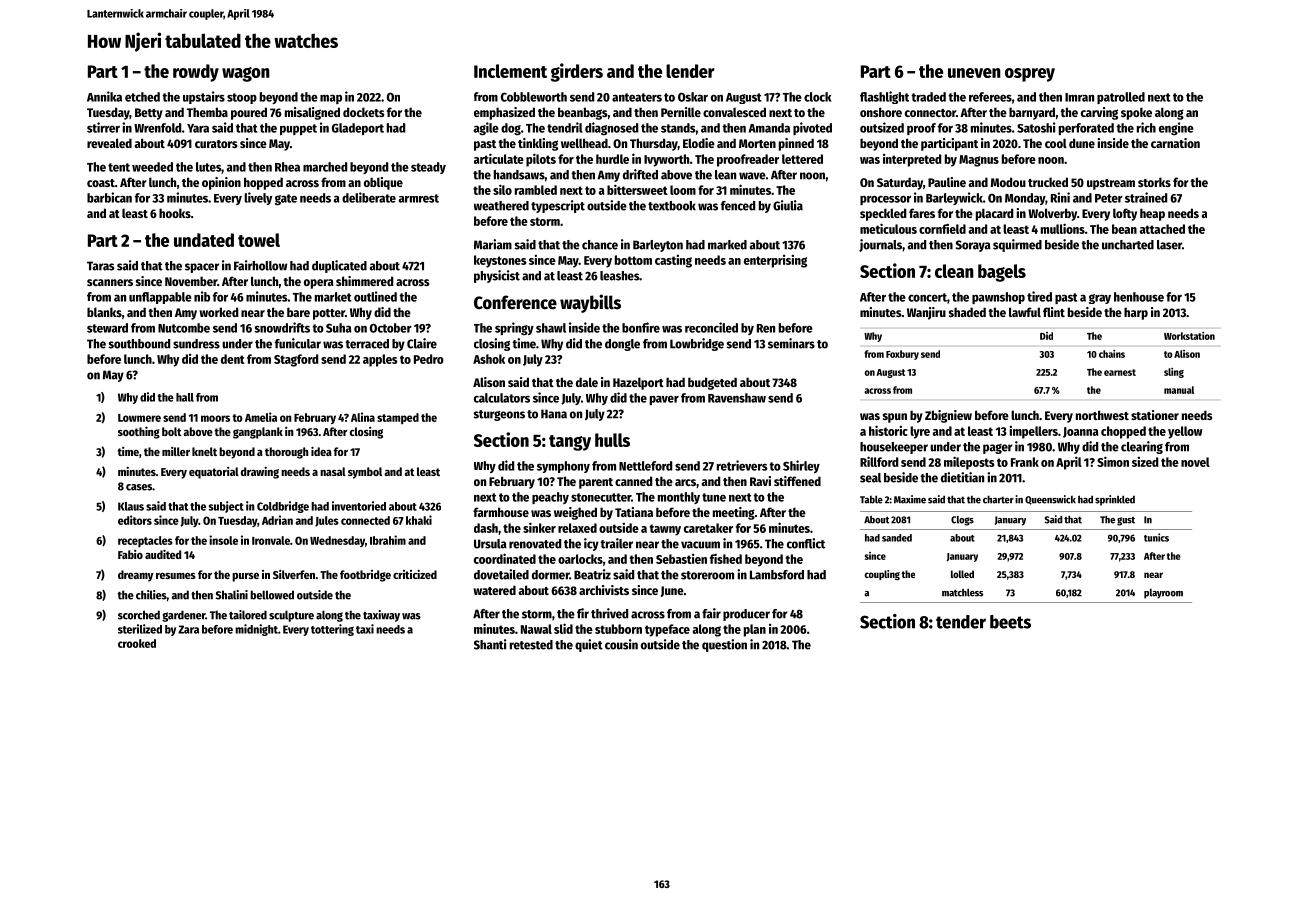 Image resolution: width=1308 pixels, height=924 pixels. What do you see at coordinates (139, 418) in the document?
I see `Lowmere` at bounding box center [139, 418].
